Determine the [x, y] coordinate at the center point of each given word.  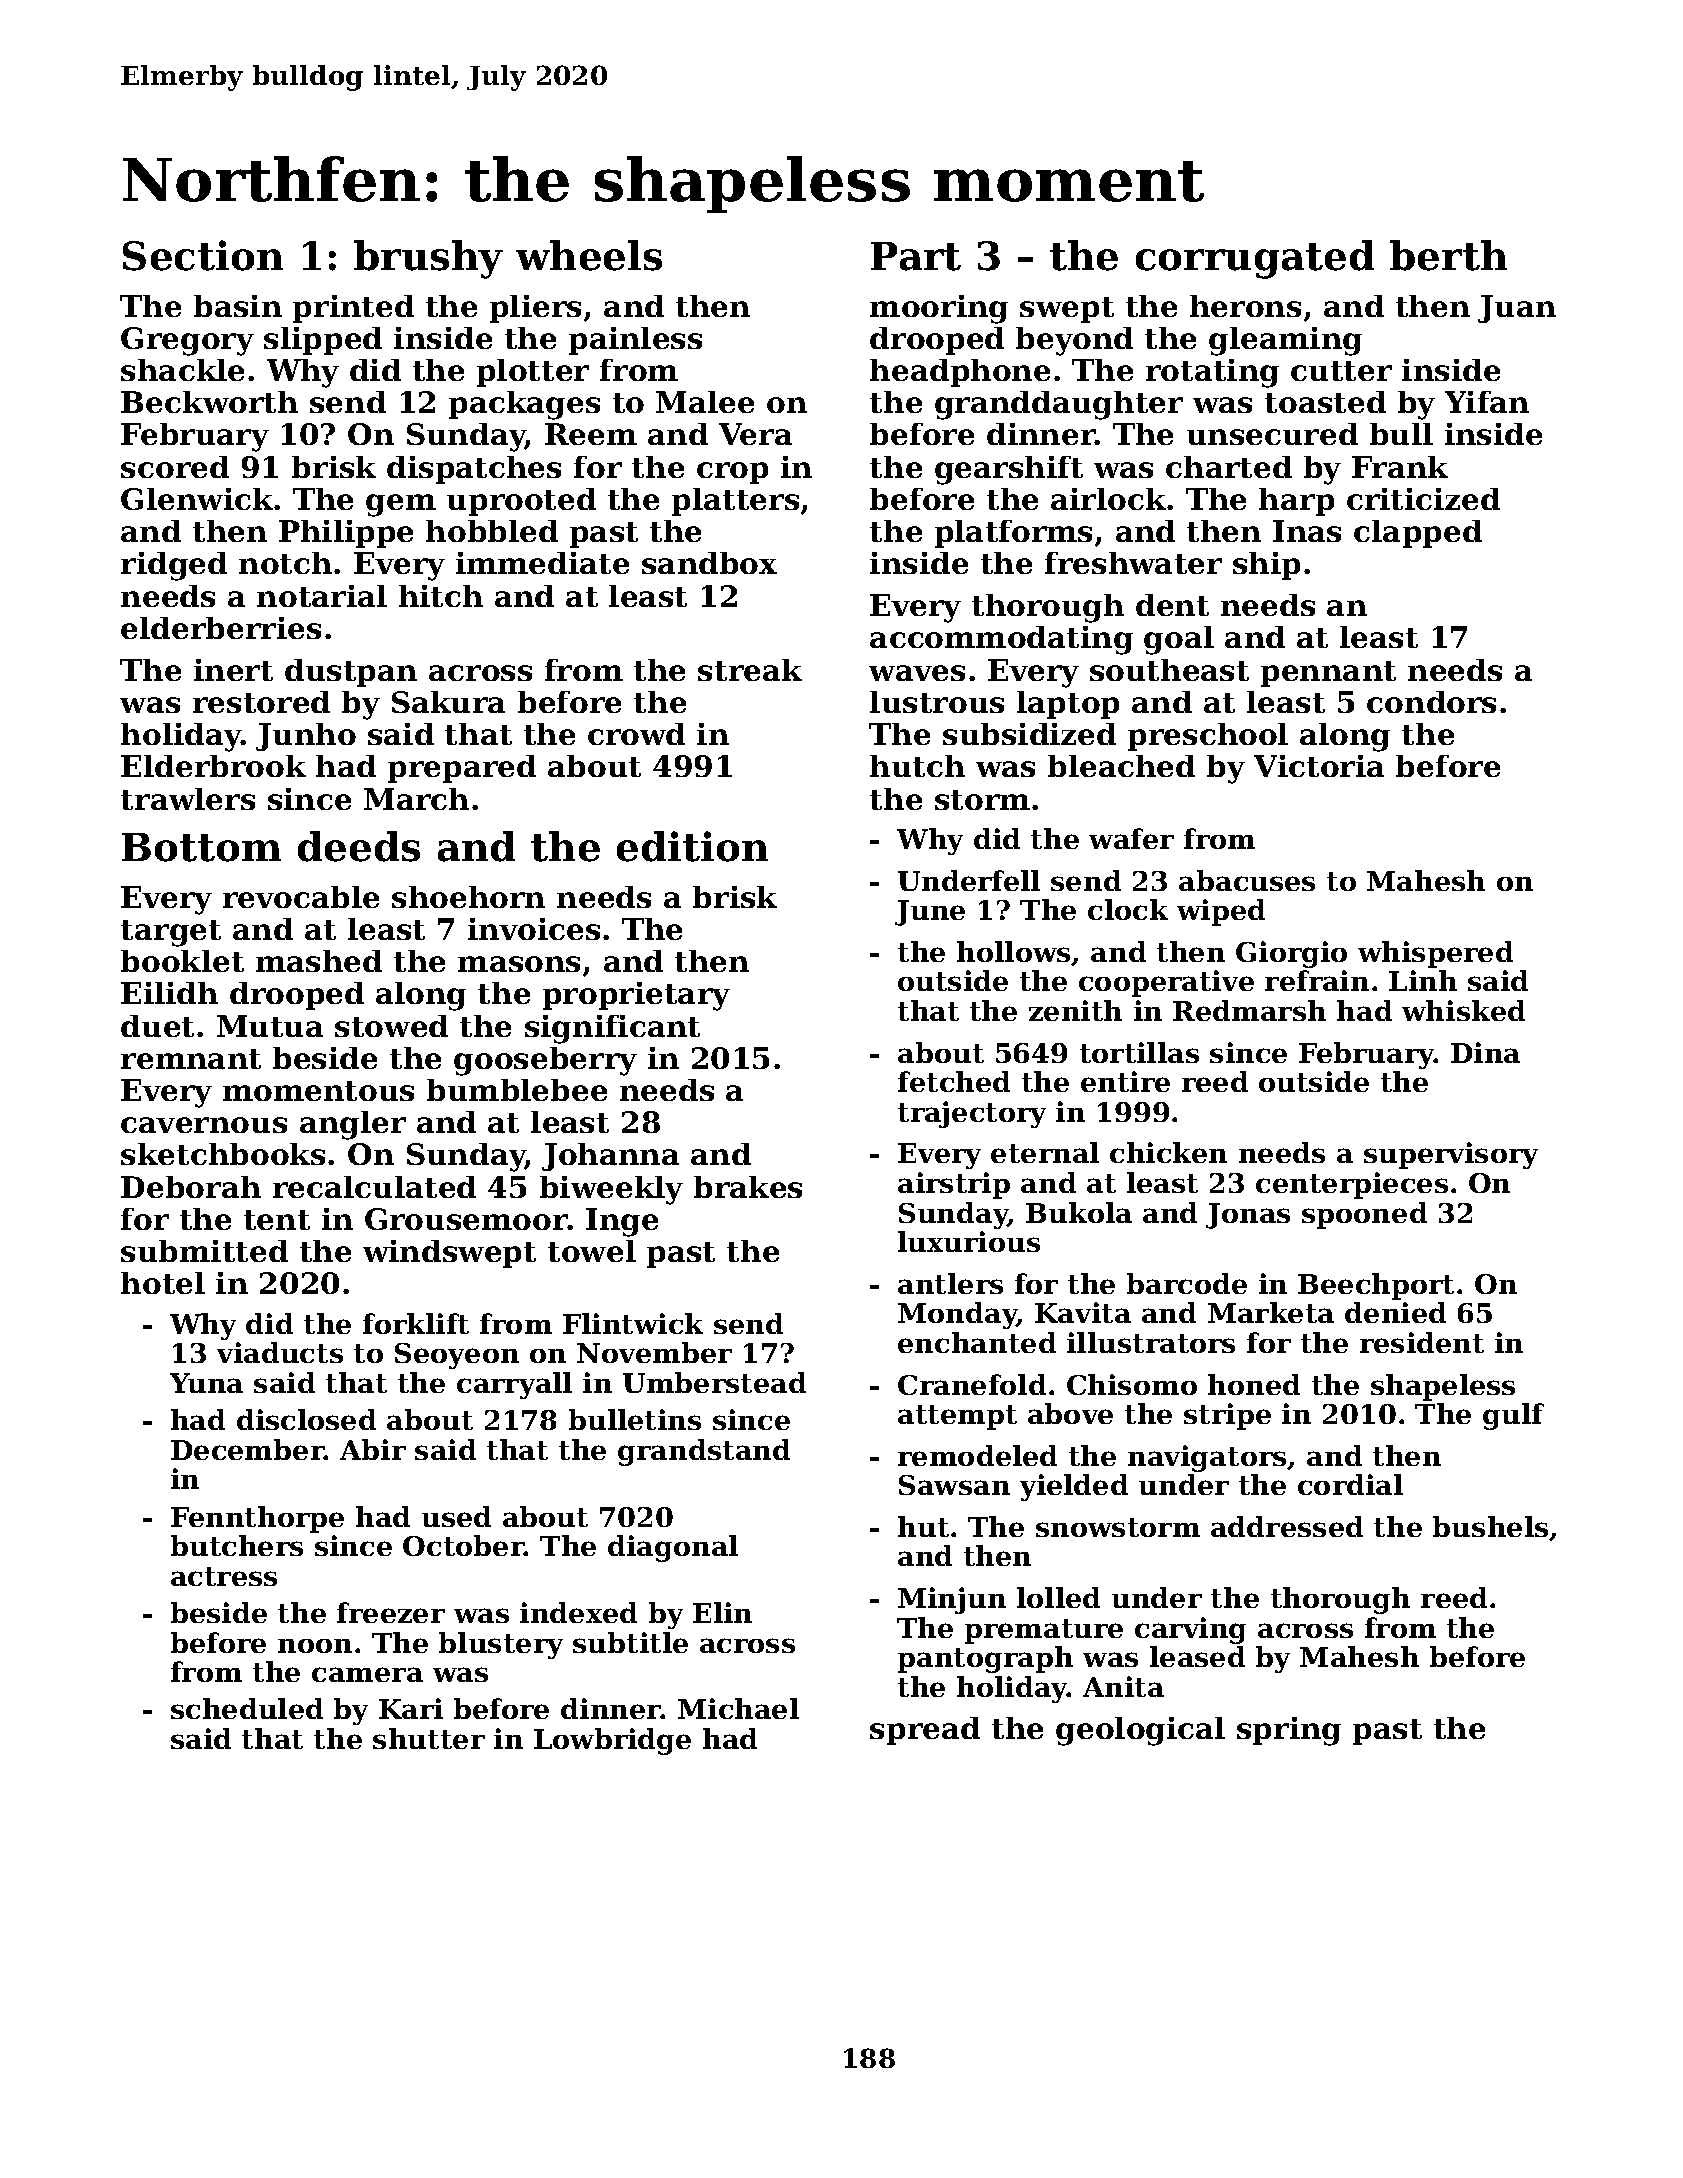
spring [1289, 1731]
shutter [429, 1738]
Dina [1485, 1052]
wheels [589, 255]
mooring [939, 309]
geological [1140, 1731]
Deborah [191, 1187]
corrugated [1255, 259]
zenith [1075, 1010]
